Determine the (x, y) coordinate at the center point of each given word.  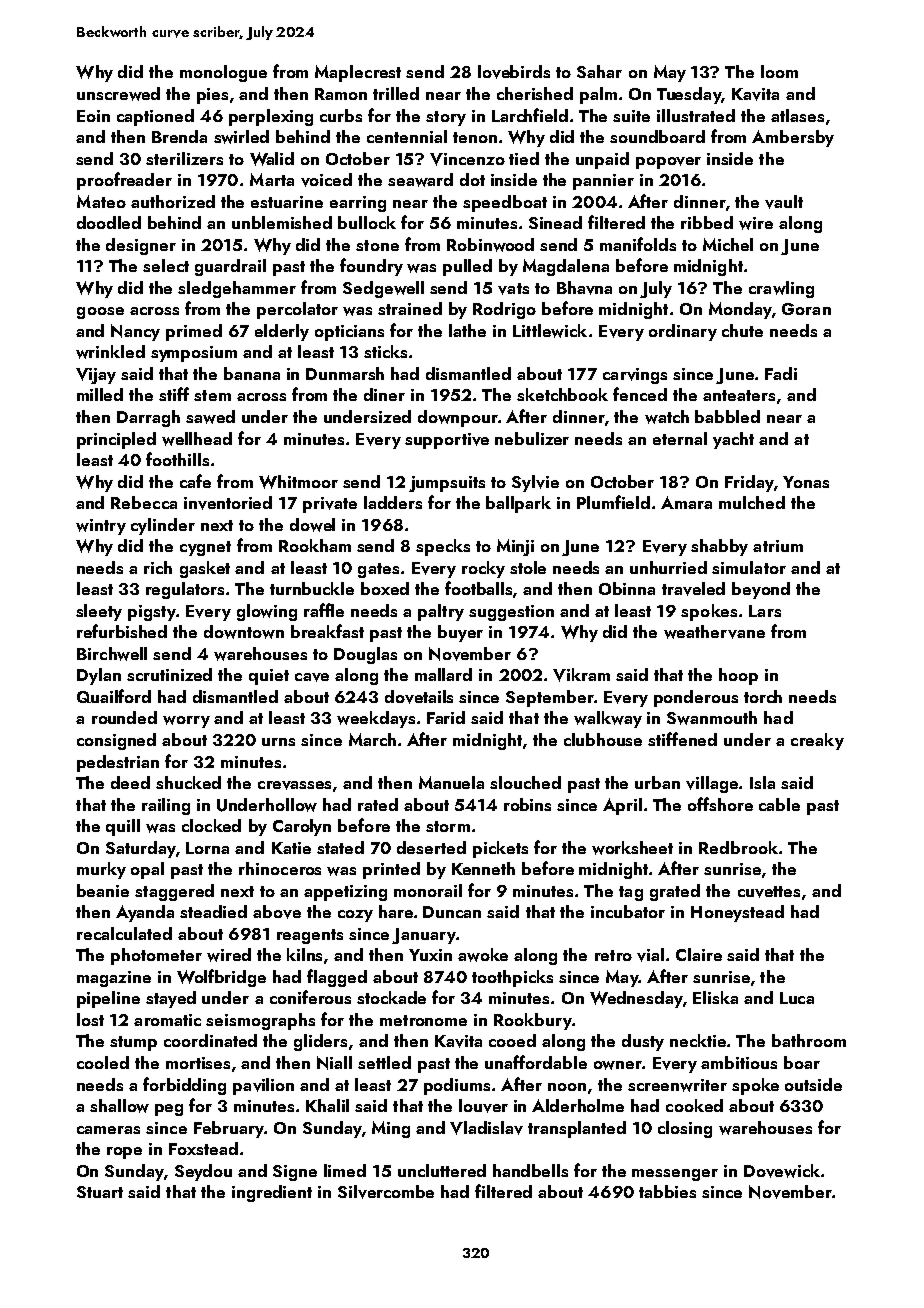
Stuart (100, 1192)
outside (813, 1084)
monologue (223, 73)
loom (779, 71)
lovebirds (514, 72)
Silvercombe (386, 1192)
